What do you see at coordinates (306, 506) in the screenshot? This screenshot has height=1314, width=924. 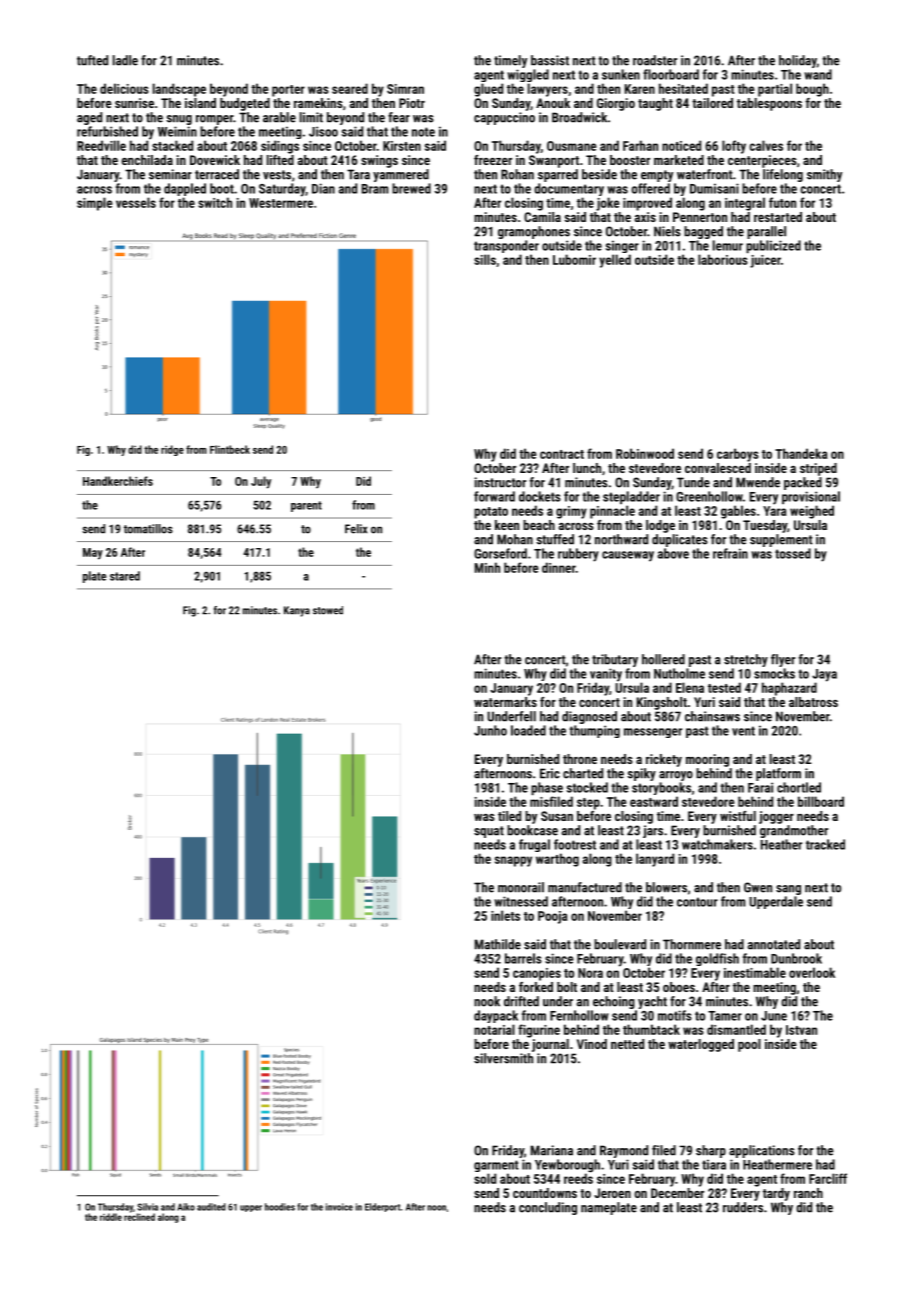 I see `parent` at bounding box center [306, 506].
